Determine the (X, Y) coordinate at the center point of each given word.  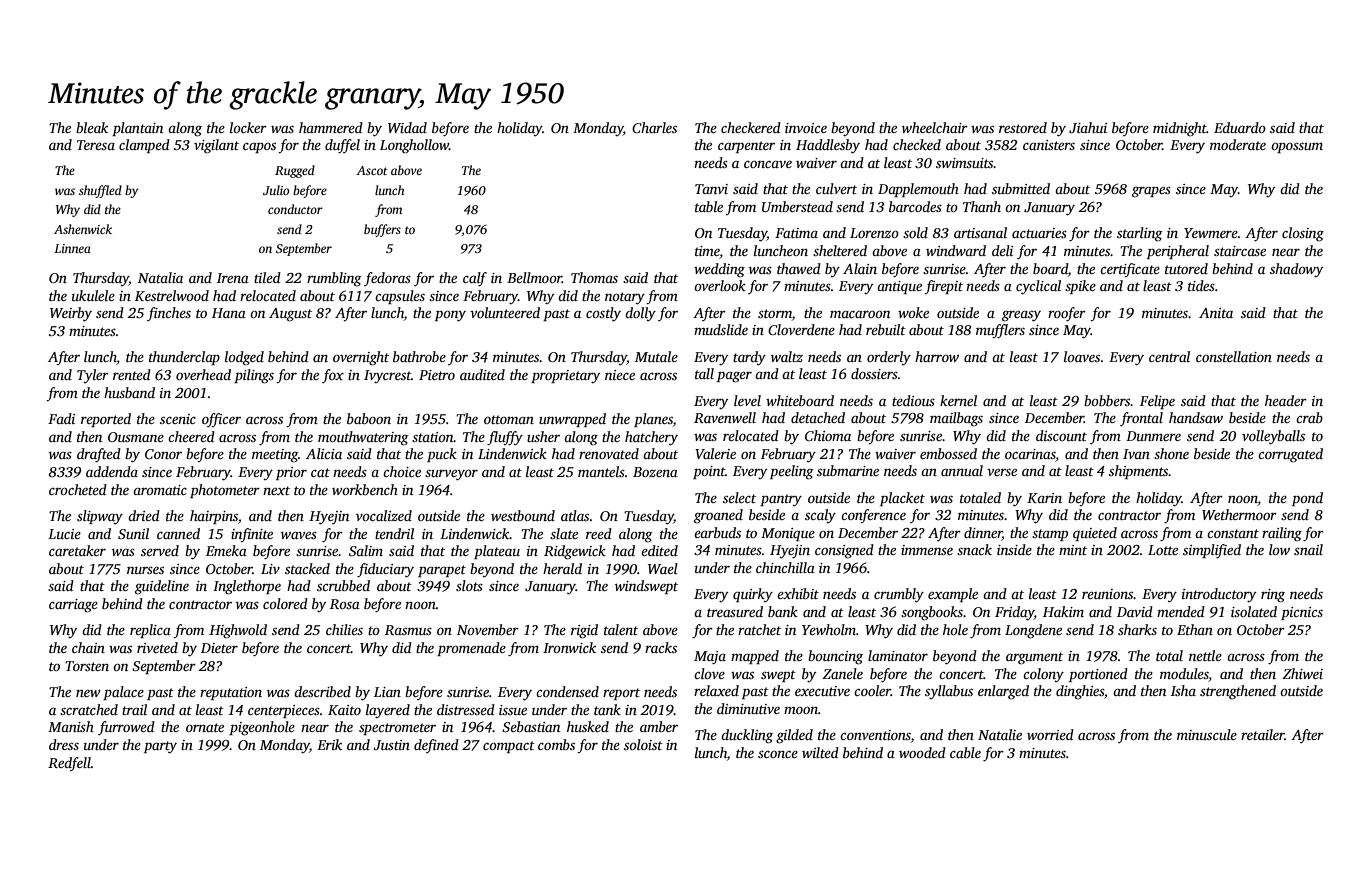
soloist (643, 744)
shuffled (100, 191)
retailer (1263, 734)
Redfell (69, 764)
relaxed (716, 690)
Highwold (238, 631)
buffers (382, 230)
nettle (1205, 655)
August (290, 315)
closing (1303, 234)
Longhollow (414, 146)
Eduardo (1240, 127)
